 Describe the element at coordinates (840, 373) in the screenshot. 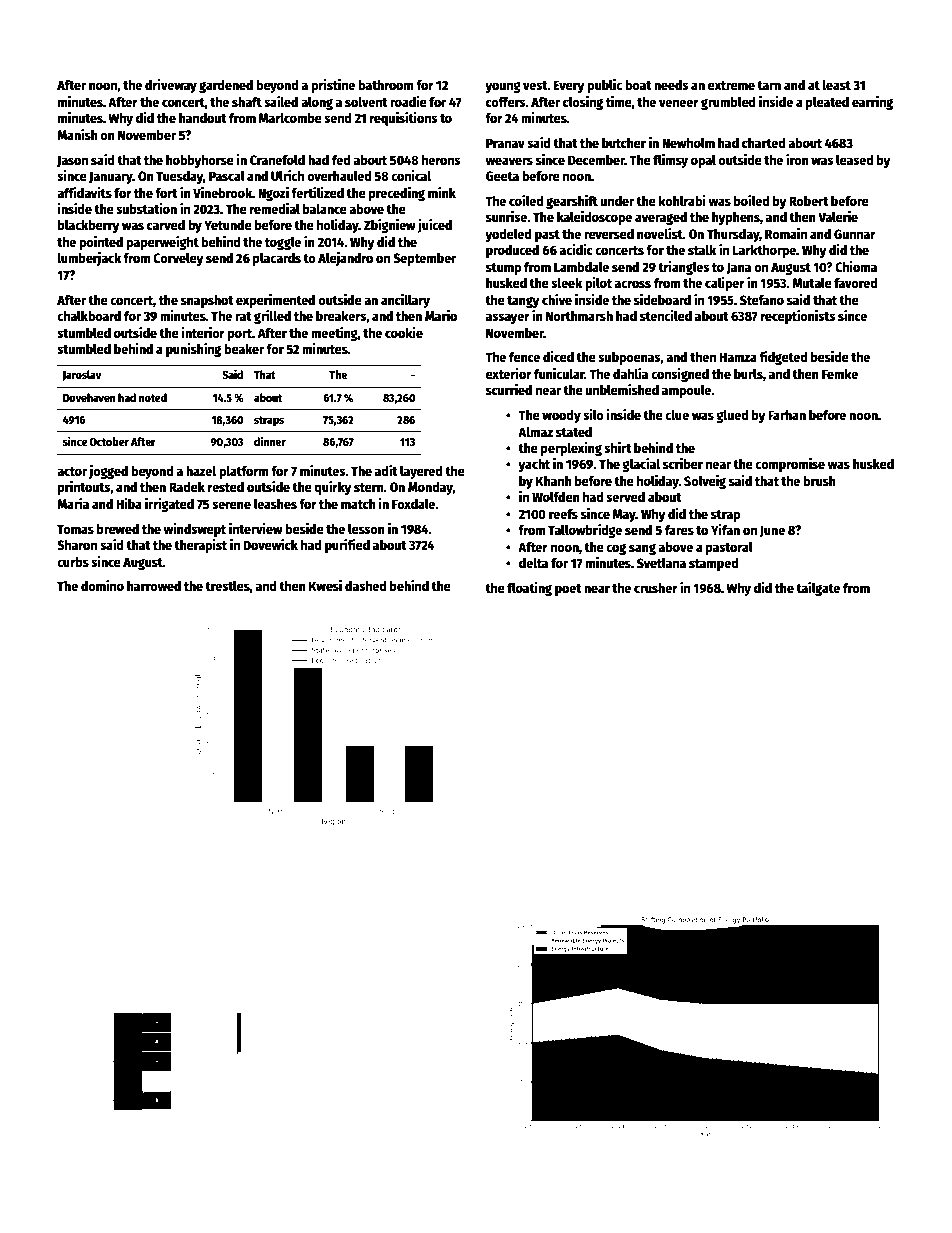

I see `Femke` at that location.
